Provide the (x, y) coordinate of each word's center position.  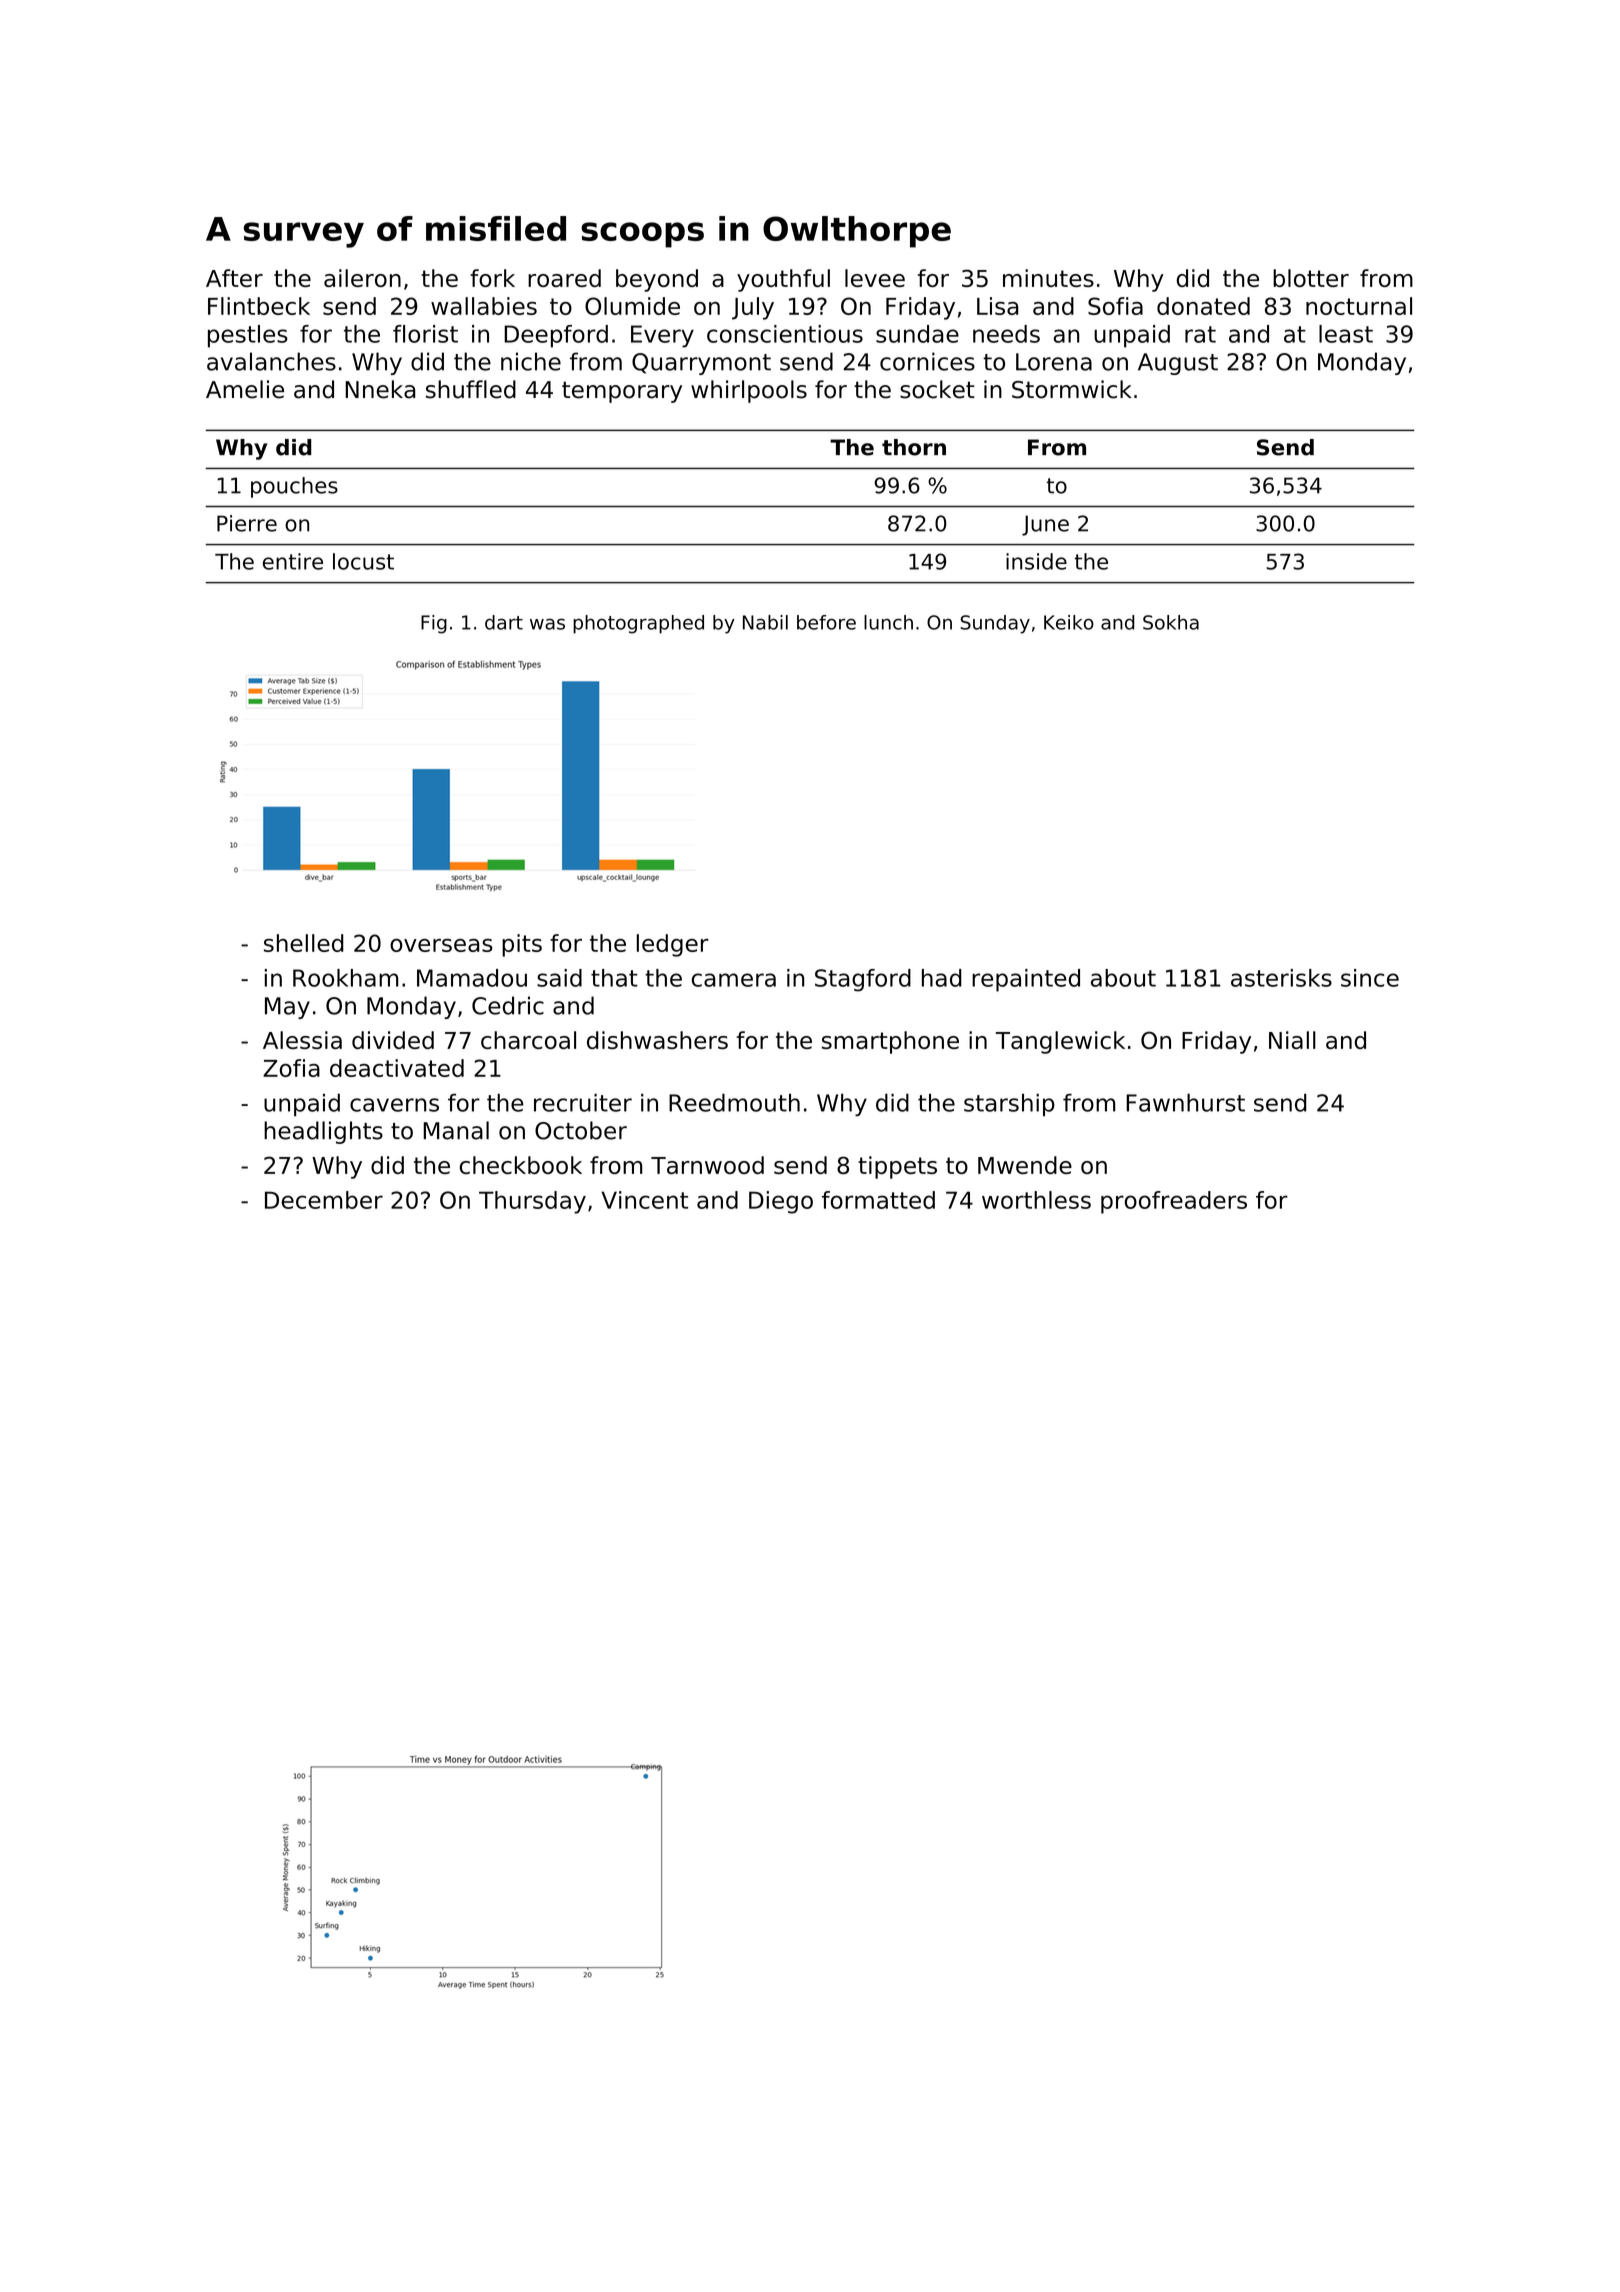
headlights (323, 1132)
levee (875, 278)
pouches (294, 487)
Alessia (302, 1040)
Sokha (1171, 622)
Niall (1292, 1040)
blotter (1311, 278)
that (614, 978)
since (1370, 978)
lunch (888, 622)
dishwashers (657, 1040)
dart (504, 622)
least (1346, 334)
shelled (303, 943)
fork (492, 278)
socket (937, 389)
